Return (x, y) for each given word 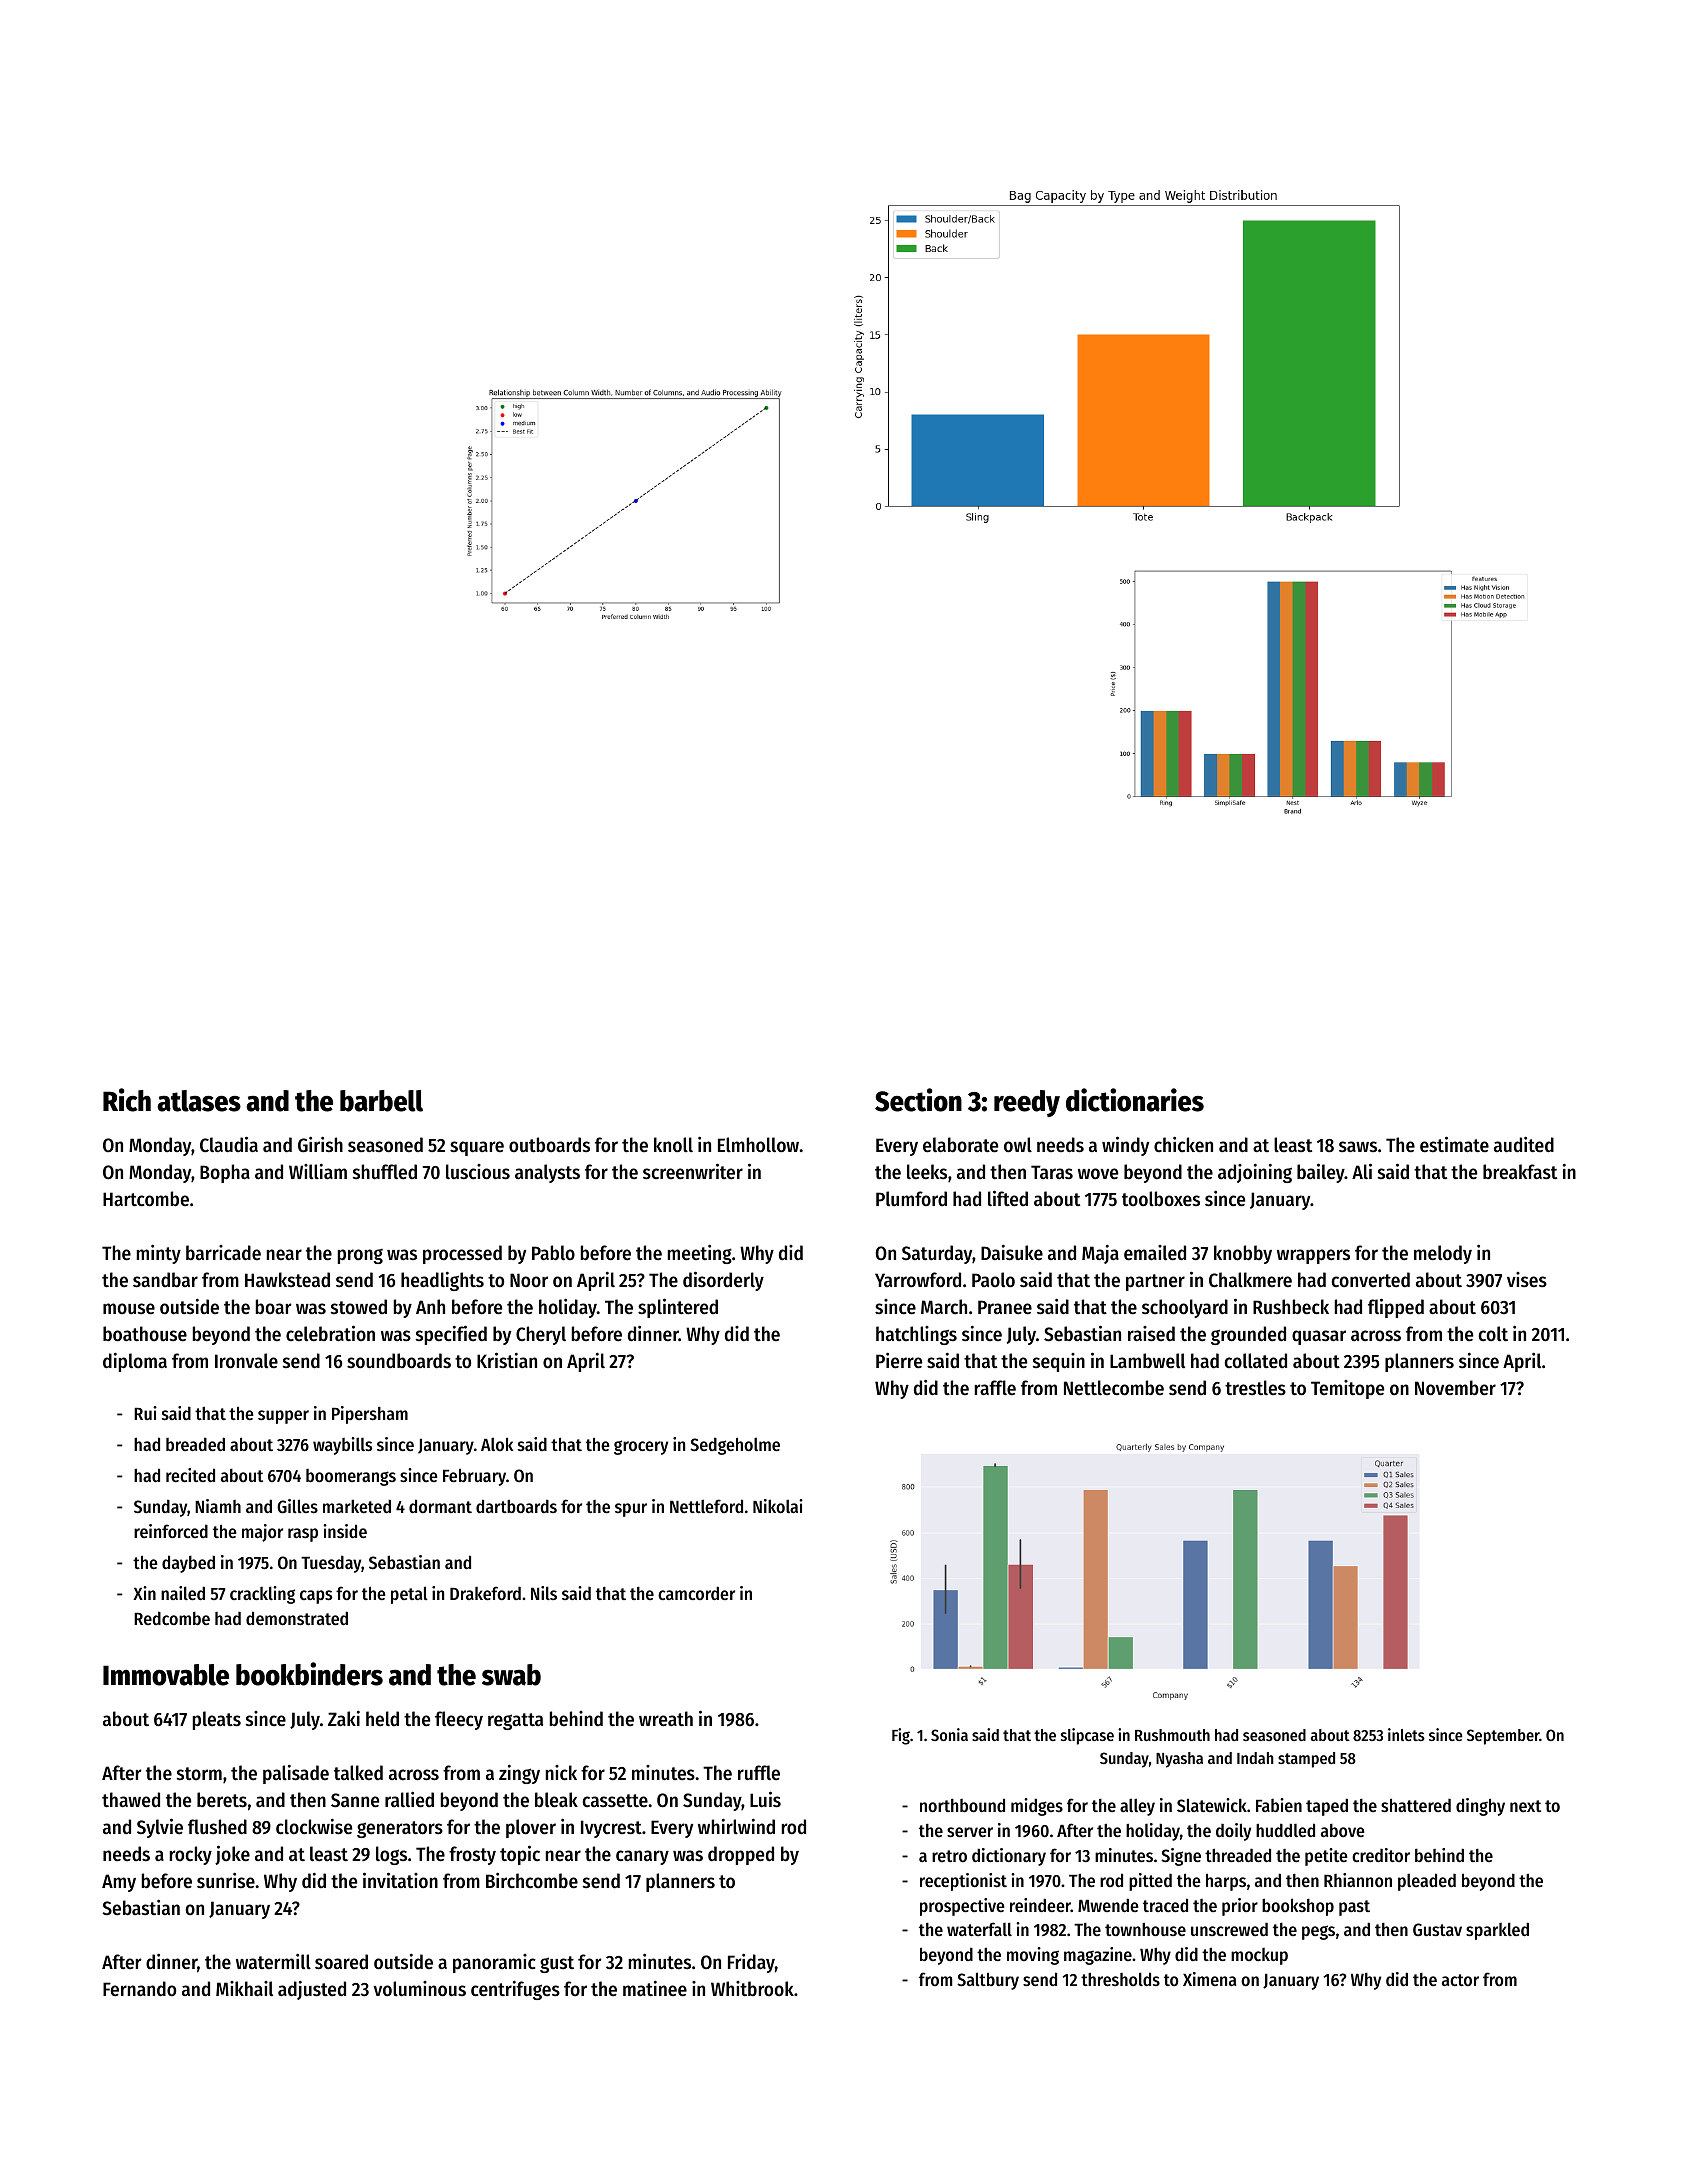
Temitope (1347, 1389)
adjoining (1255, 1173)
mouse (129, 1309)
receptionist (963, 1882)
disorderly (723, 1281)
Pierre (899, 1360)
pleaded (1427, 1882)
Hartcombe (146, 1199)
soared (341, 1962)
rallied (409, 1799)
